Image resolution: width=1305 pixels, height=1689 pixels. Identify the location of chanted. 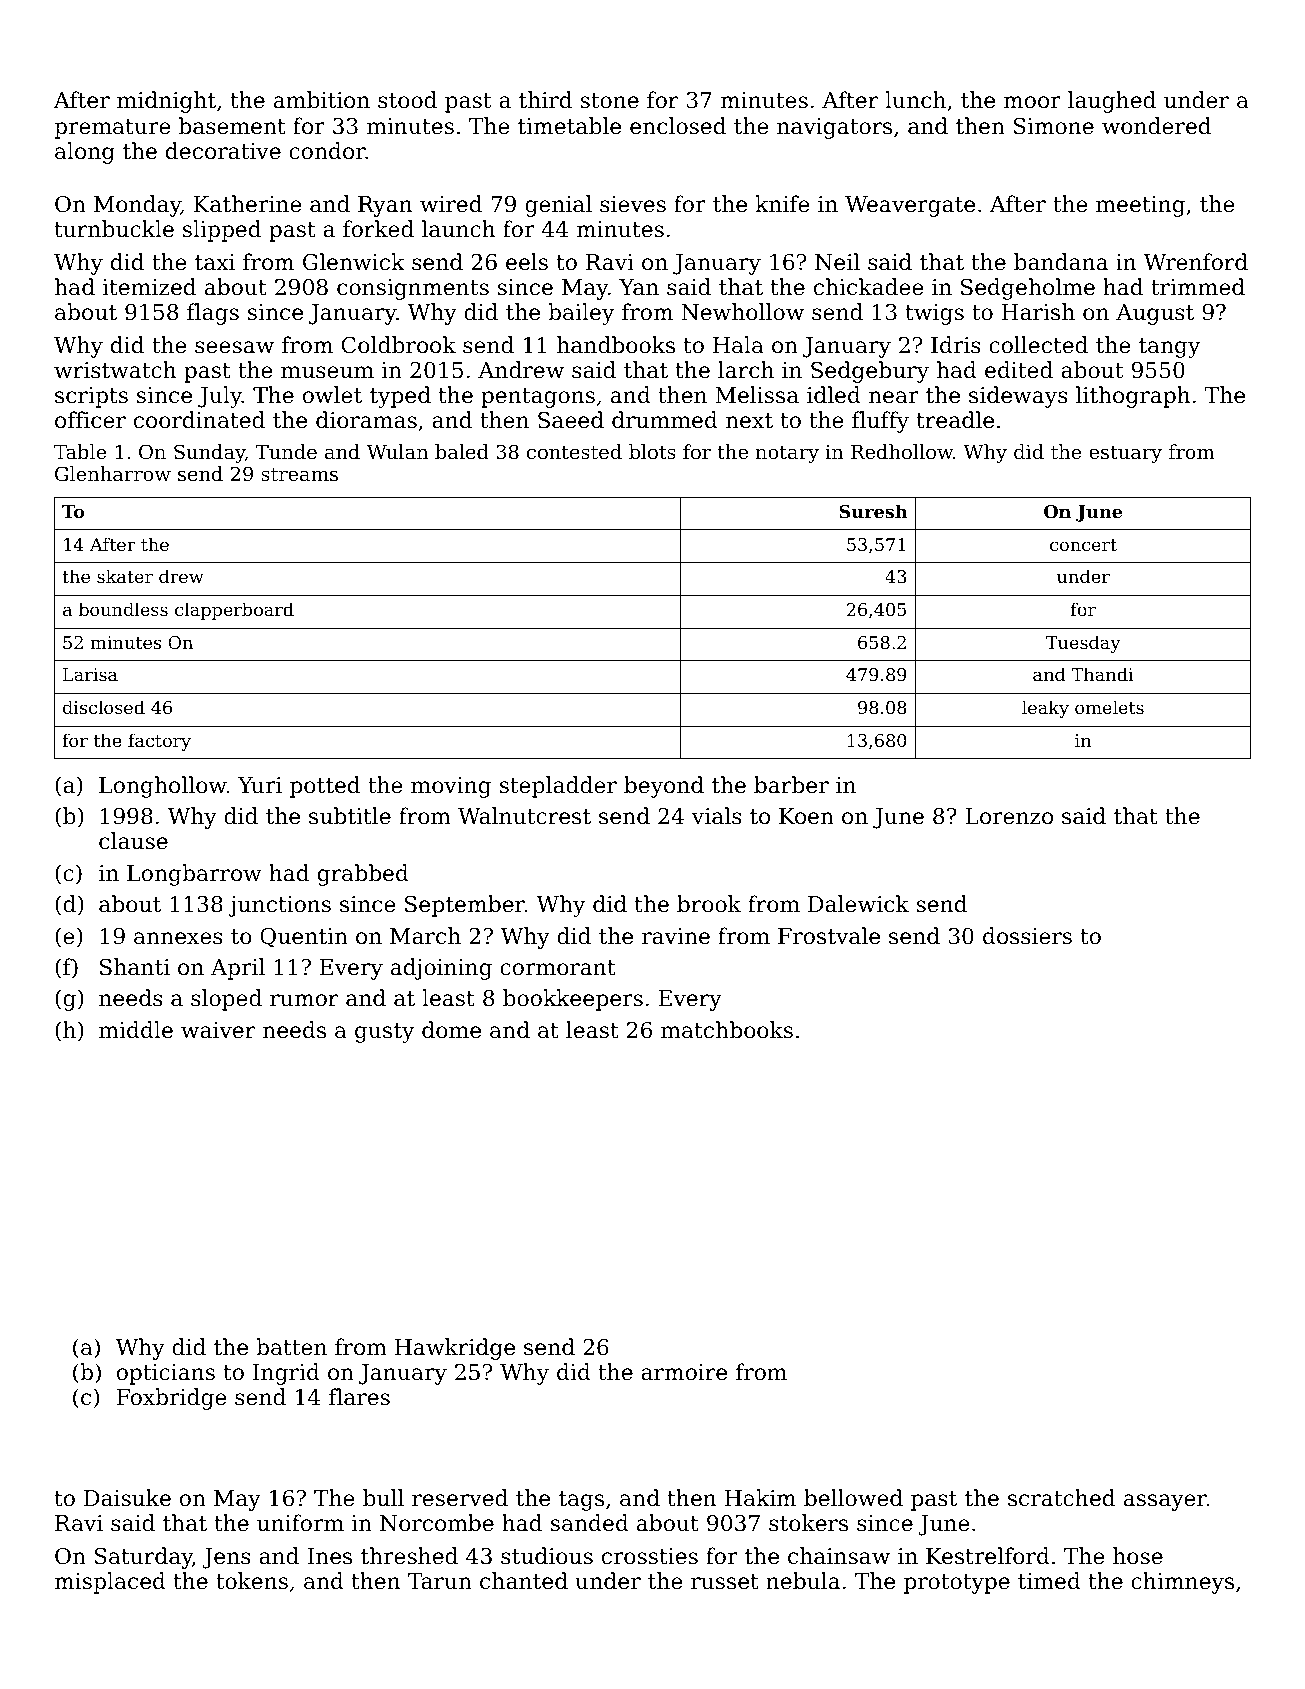
(524, 1581).
